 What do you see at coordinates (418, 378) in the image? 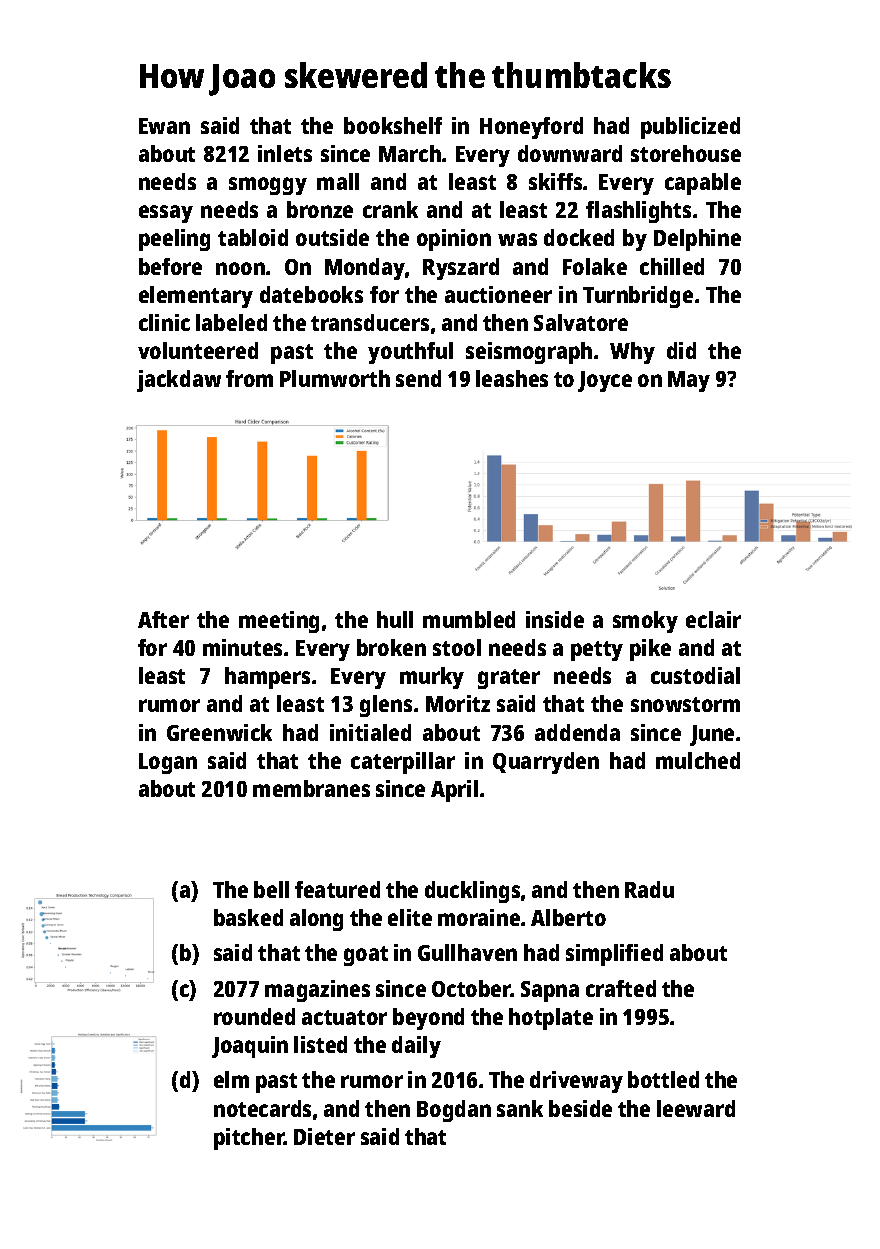
I see `send` at bounding box center [418, 378].
